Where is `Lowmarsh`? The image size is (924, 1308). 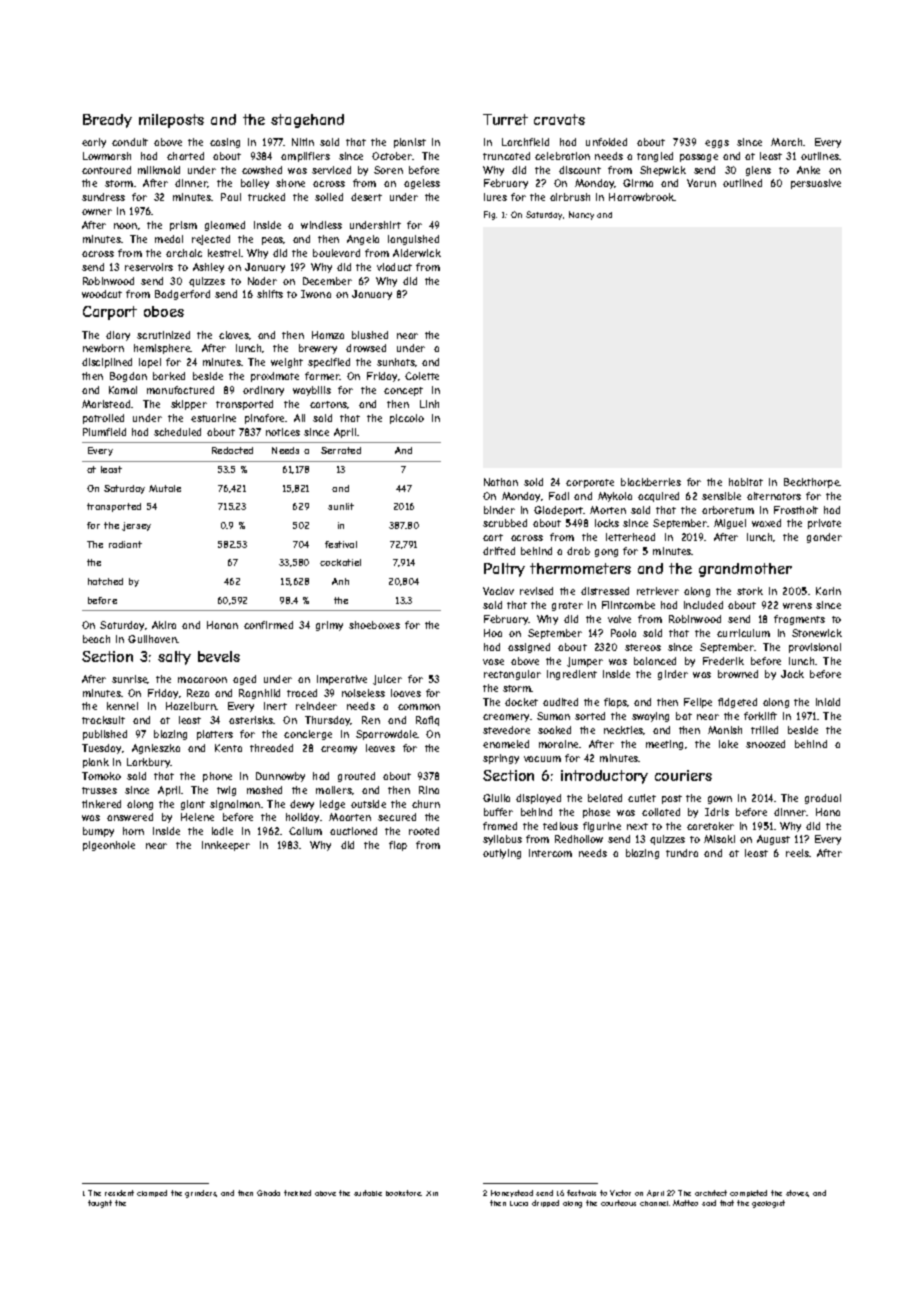 Lowmarsh is located at coordinates (107, 156).
